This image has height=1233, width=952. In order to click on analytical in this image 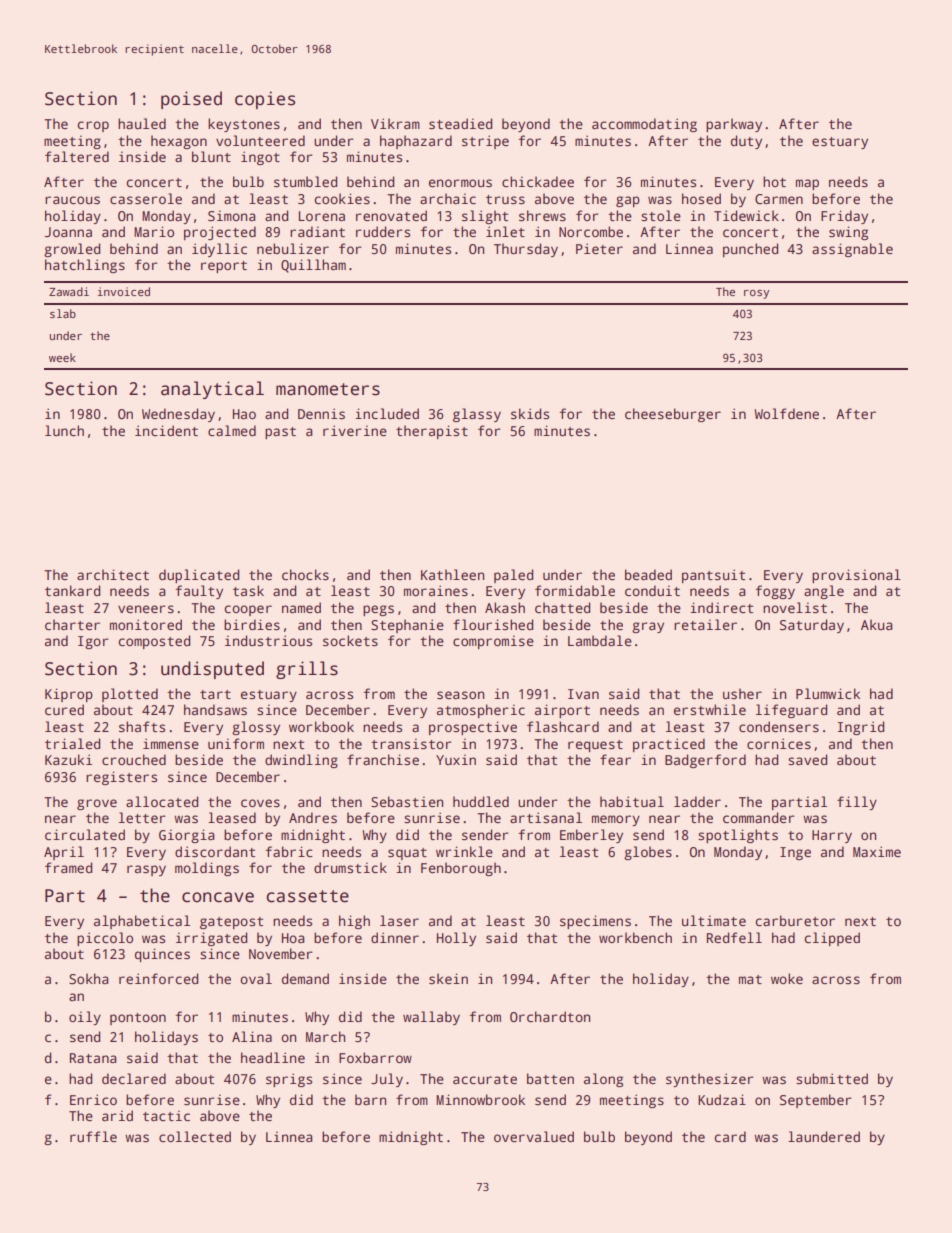, I will do `click(212, 390)`.
